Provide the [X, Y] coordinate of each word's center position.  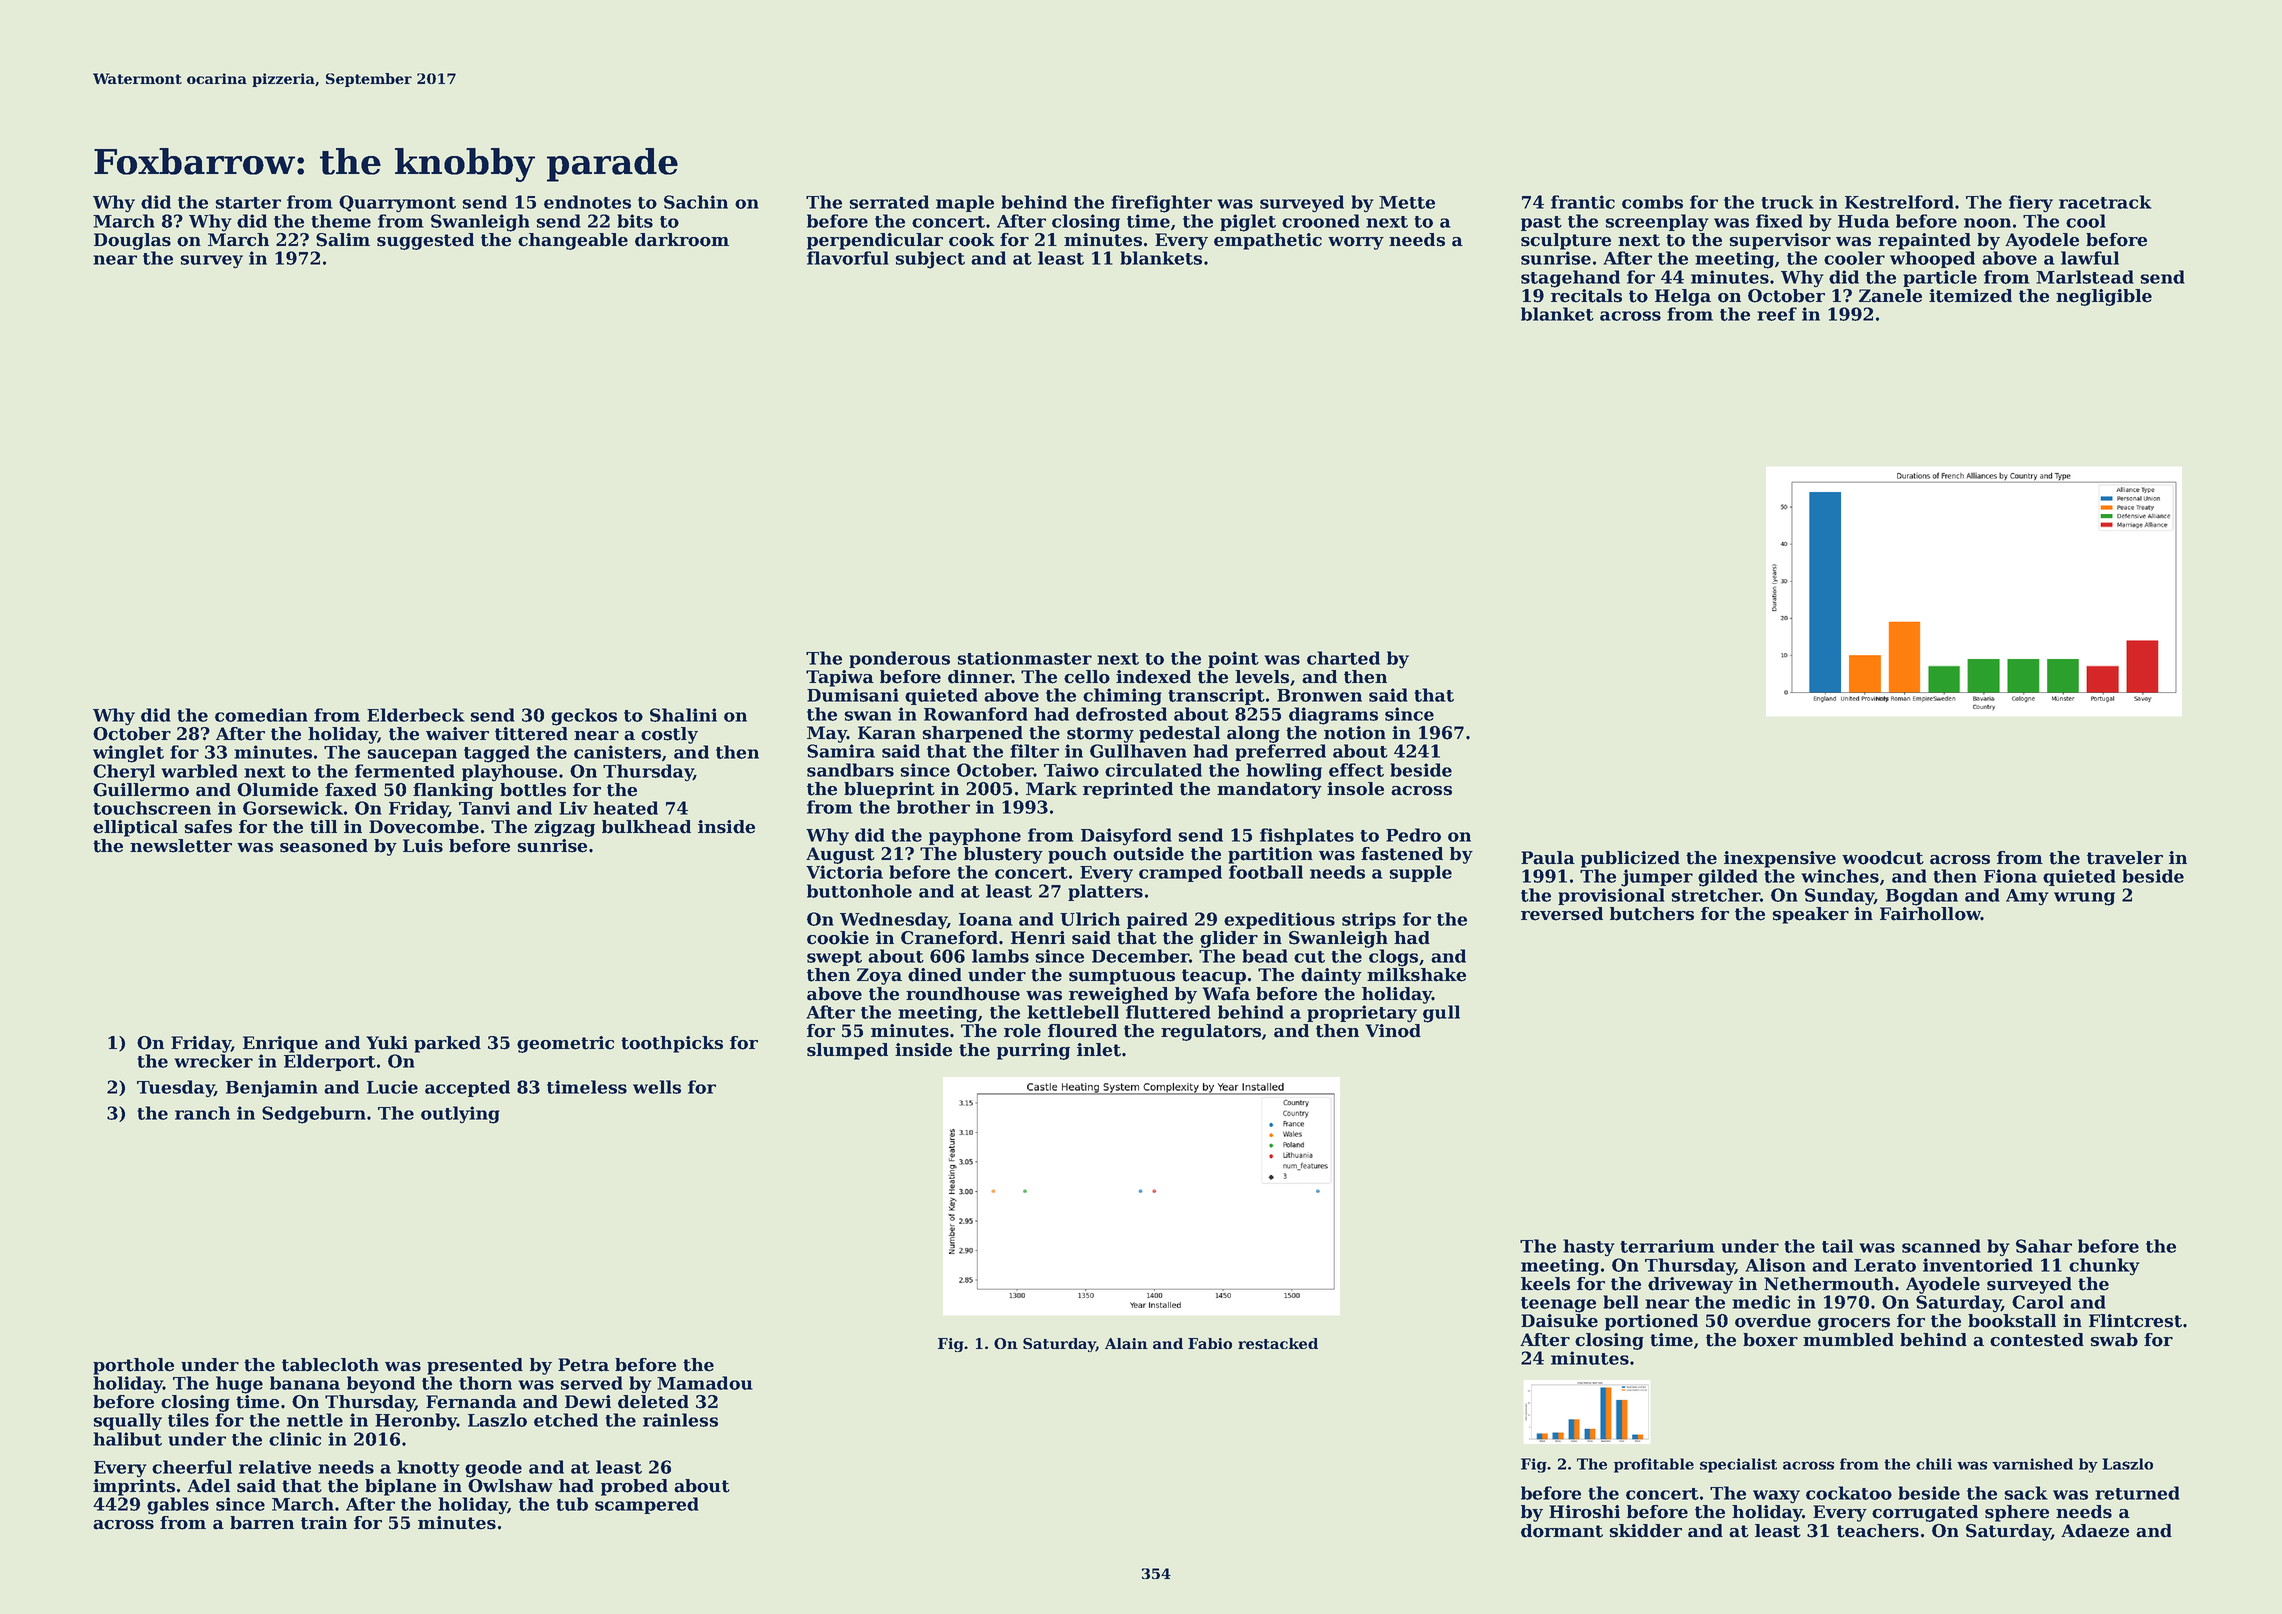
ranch [202, 1113]
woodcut [1883, 858]
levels [1262, 677]
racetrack [2105, 202]
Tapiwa [840, 678]
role [1022, 1031]
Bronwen [1319, 695]
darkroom [682, 240]
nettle [315, 1420]
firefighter [1161, 204]
